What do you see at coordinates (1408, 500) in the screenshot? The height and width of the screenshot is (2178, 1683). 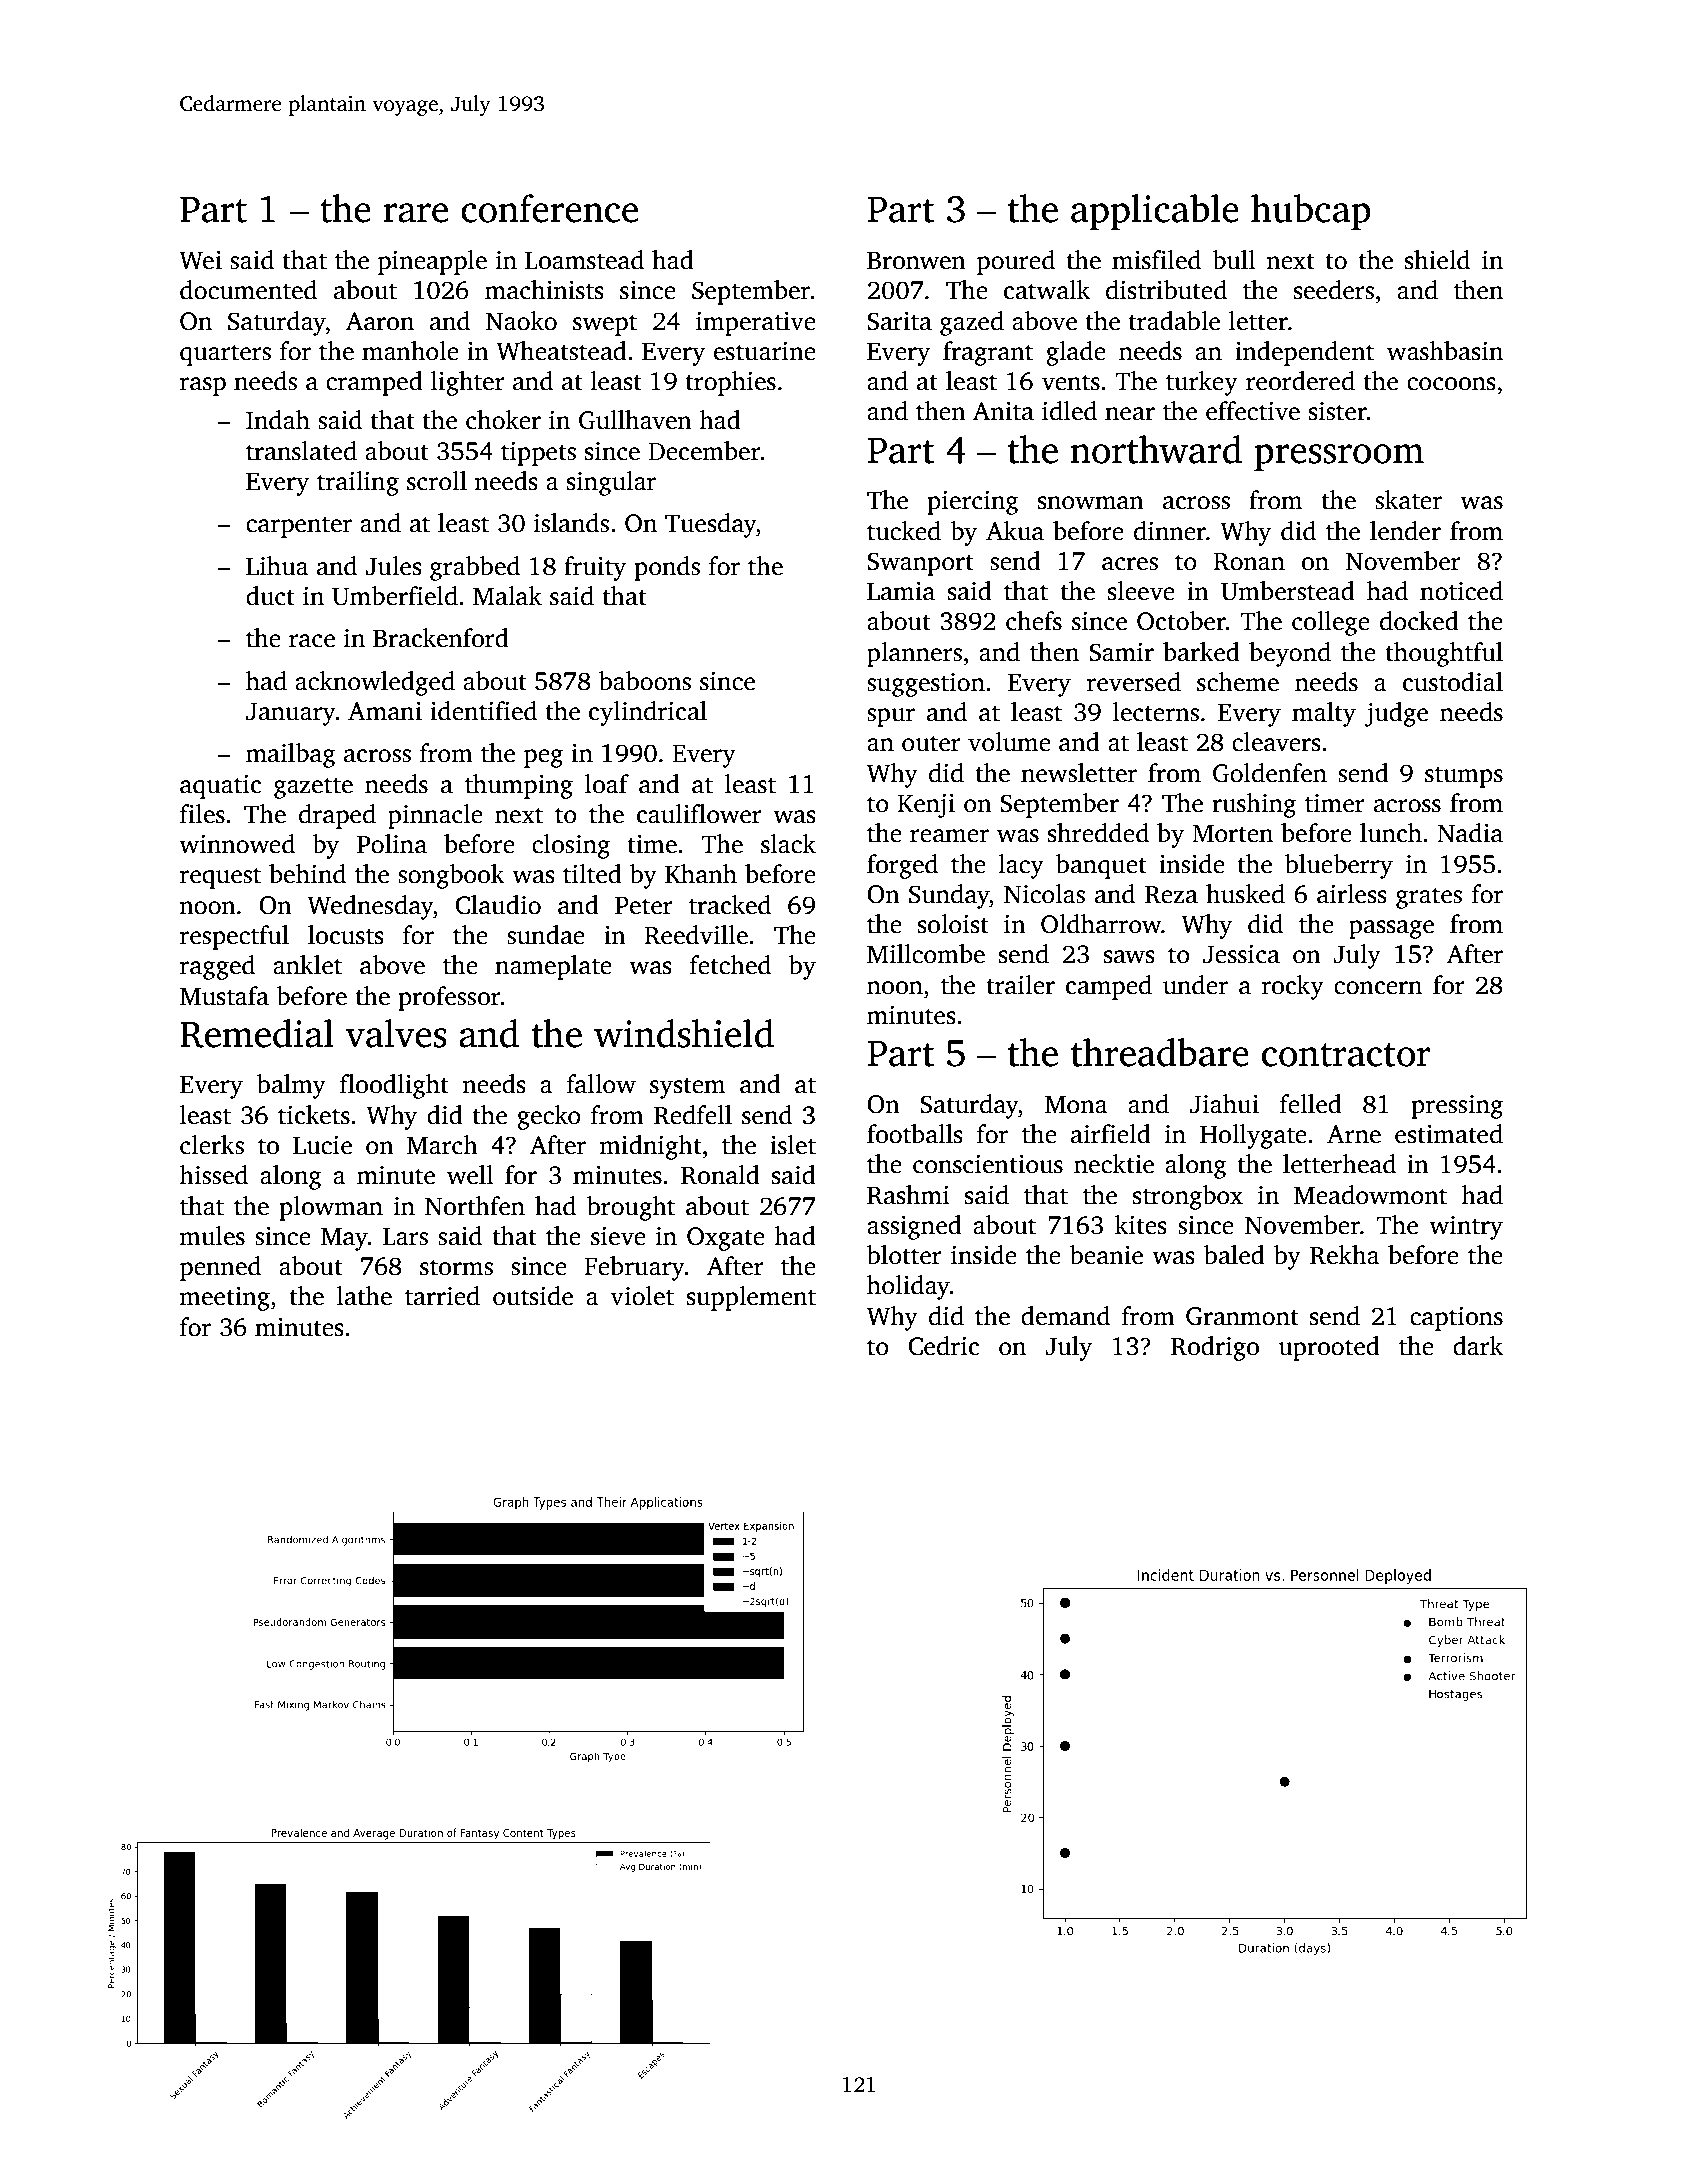 I see `skater` at bounding box center [1408, 500].
